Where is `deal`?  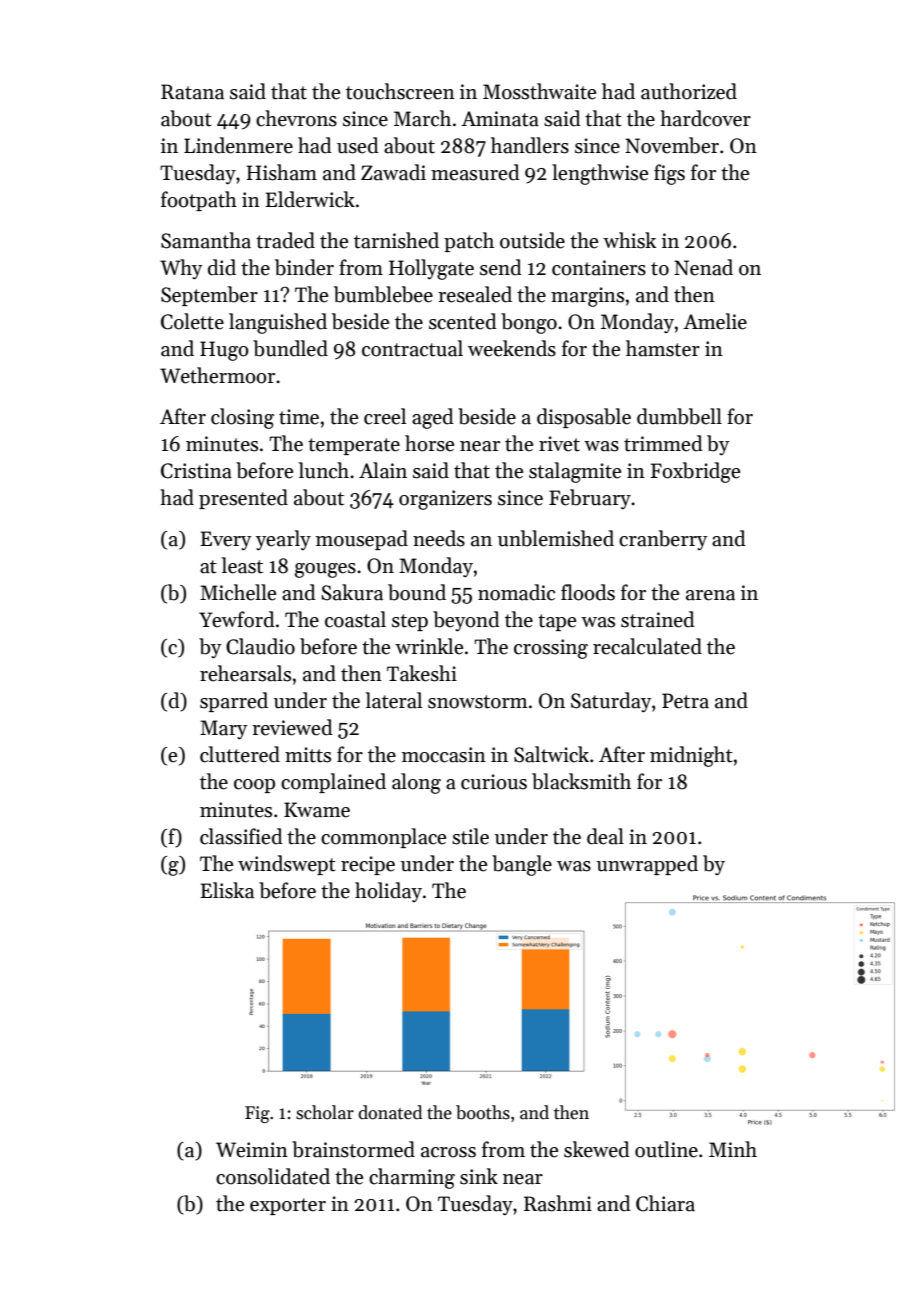 deal is located at coordinates (605, 836).
